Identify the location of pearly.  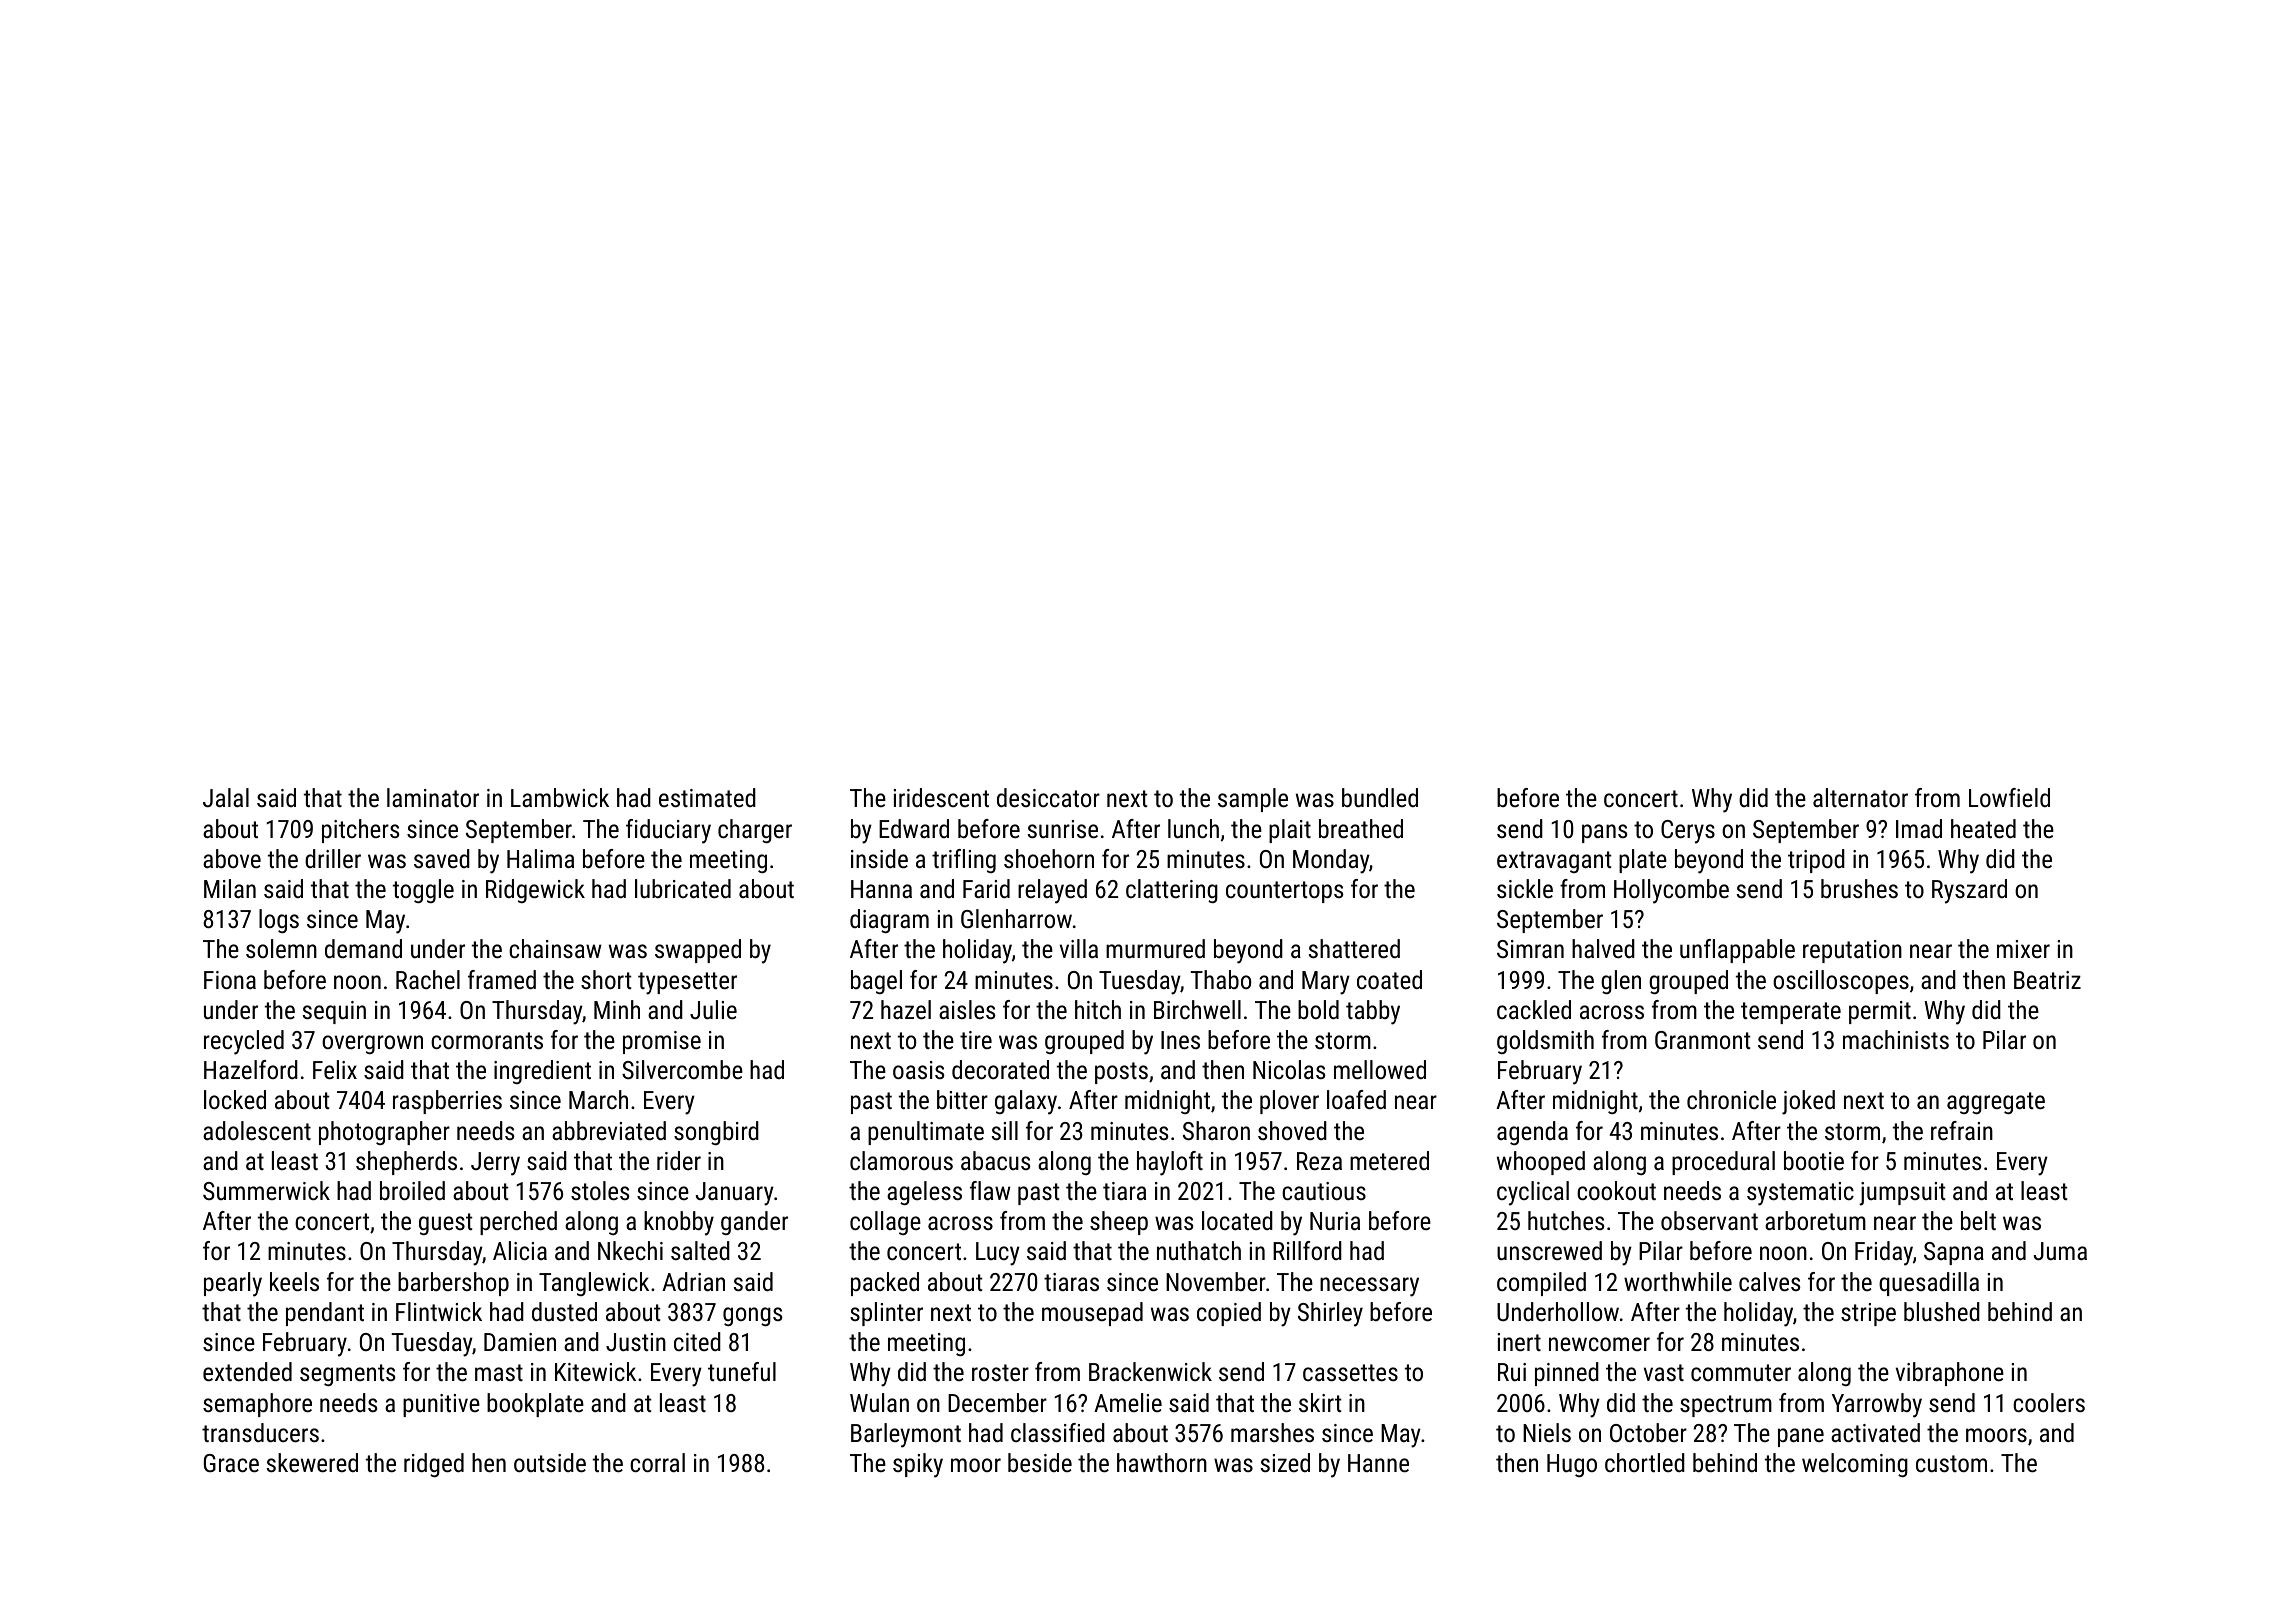
(233, 1284).
